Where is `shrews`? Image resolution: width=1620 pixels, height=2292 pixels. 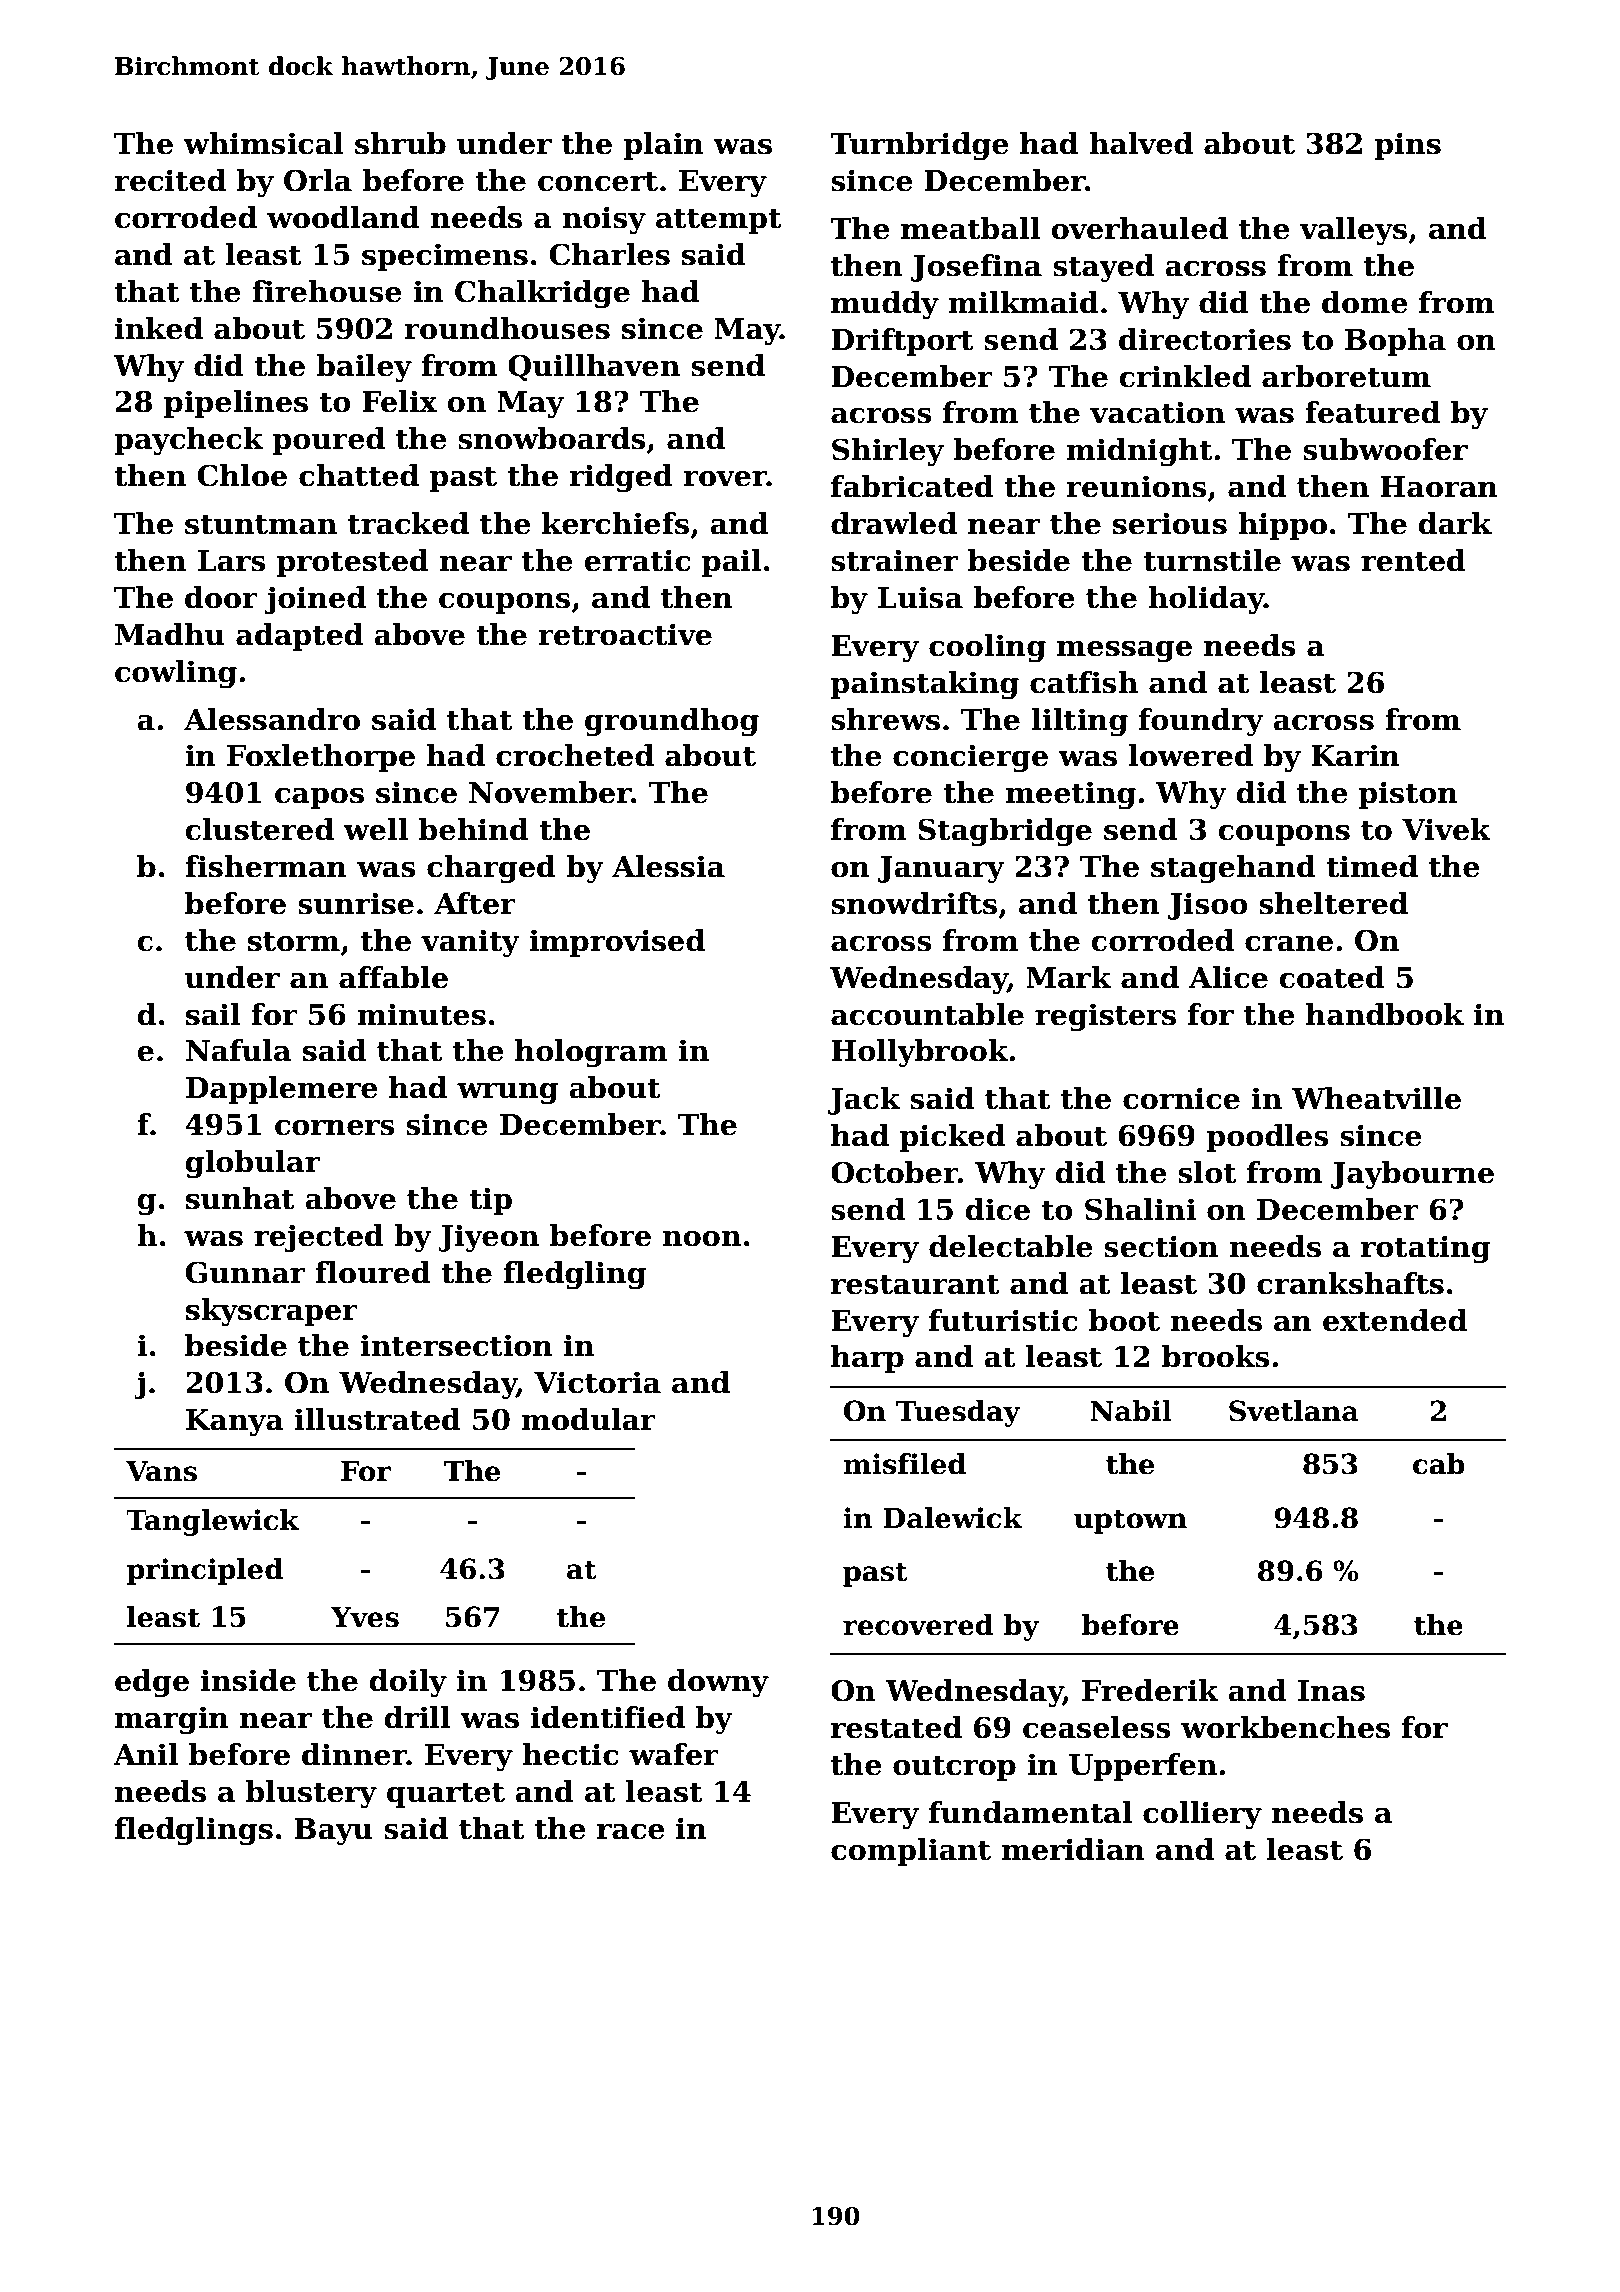 shrews is located at coordinates (885, 719).
